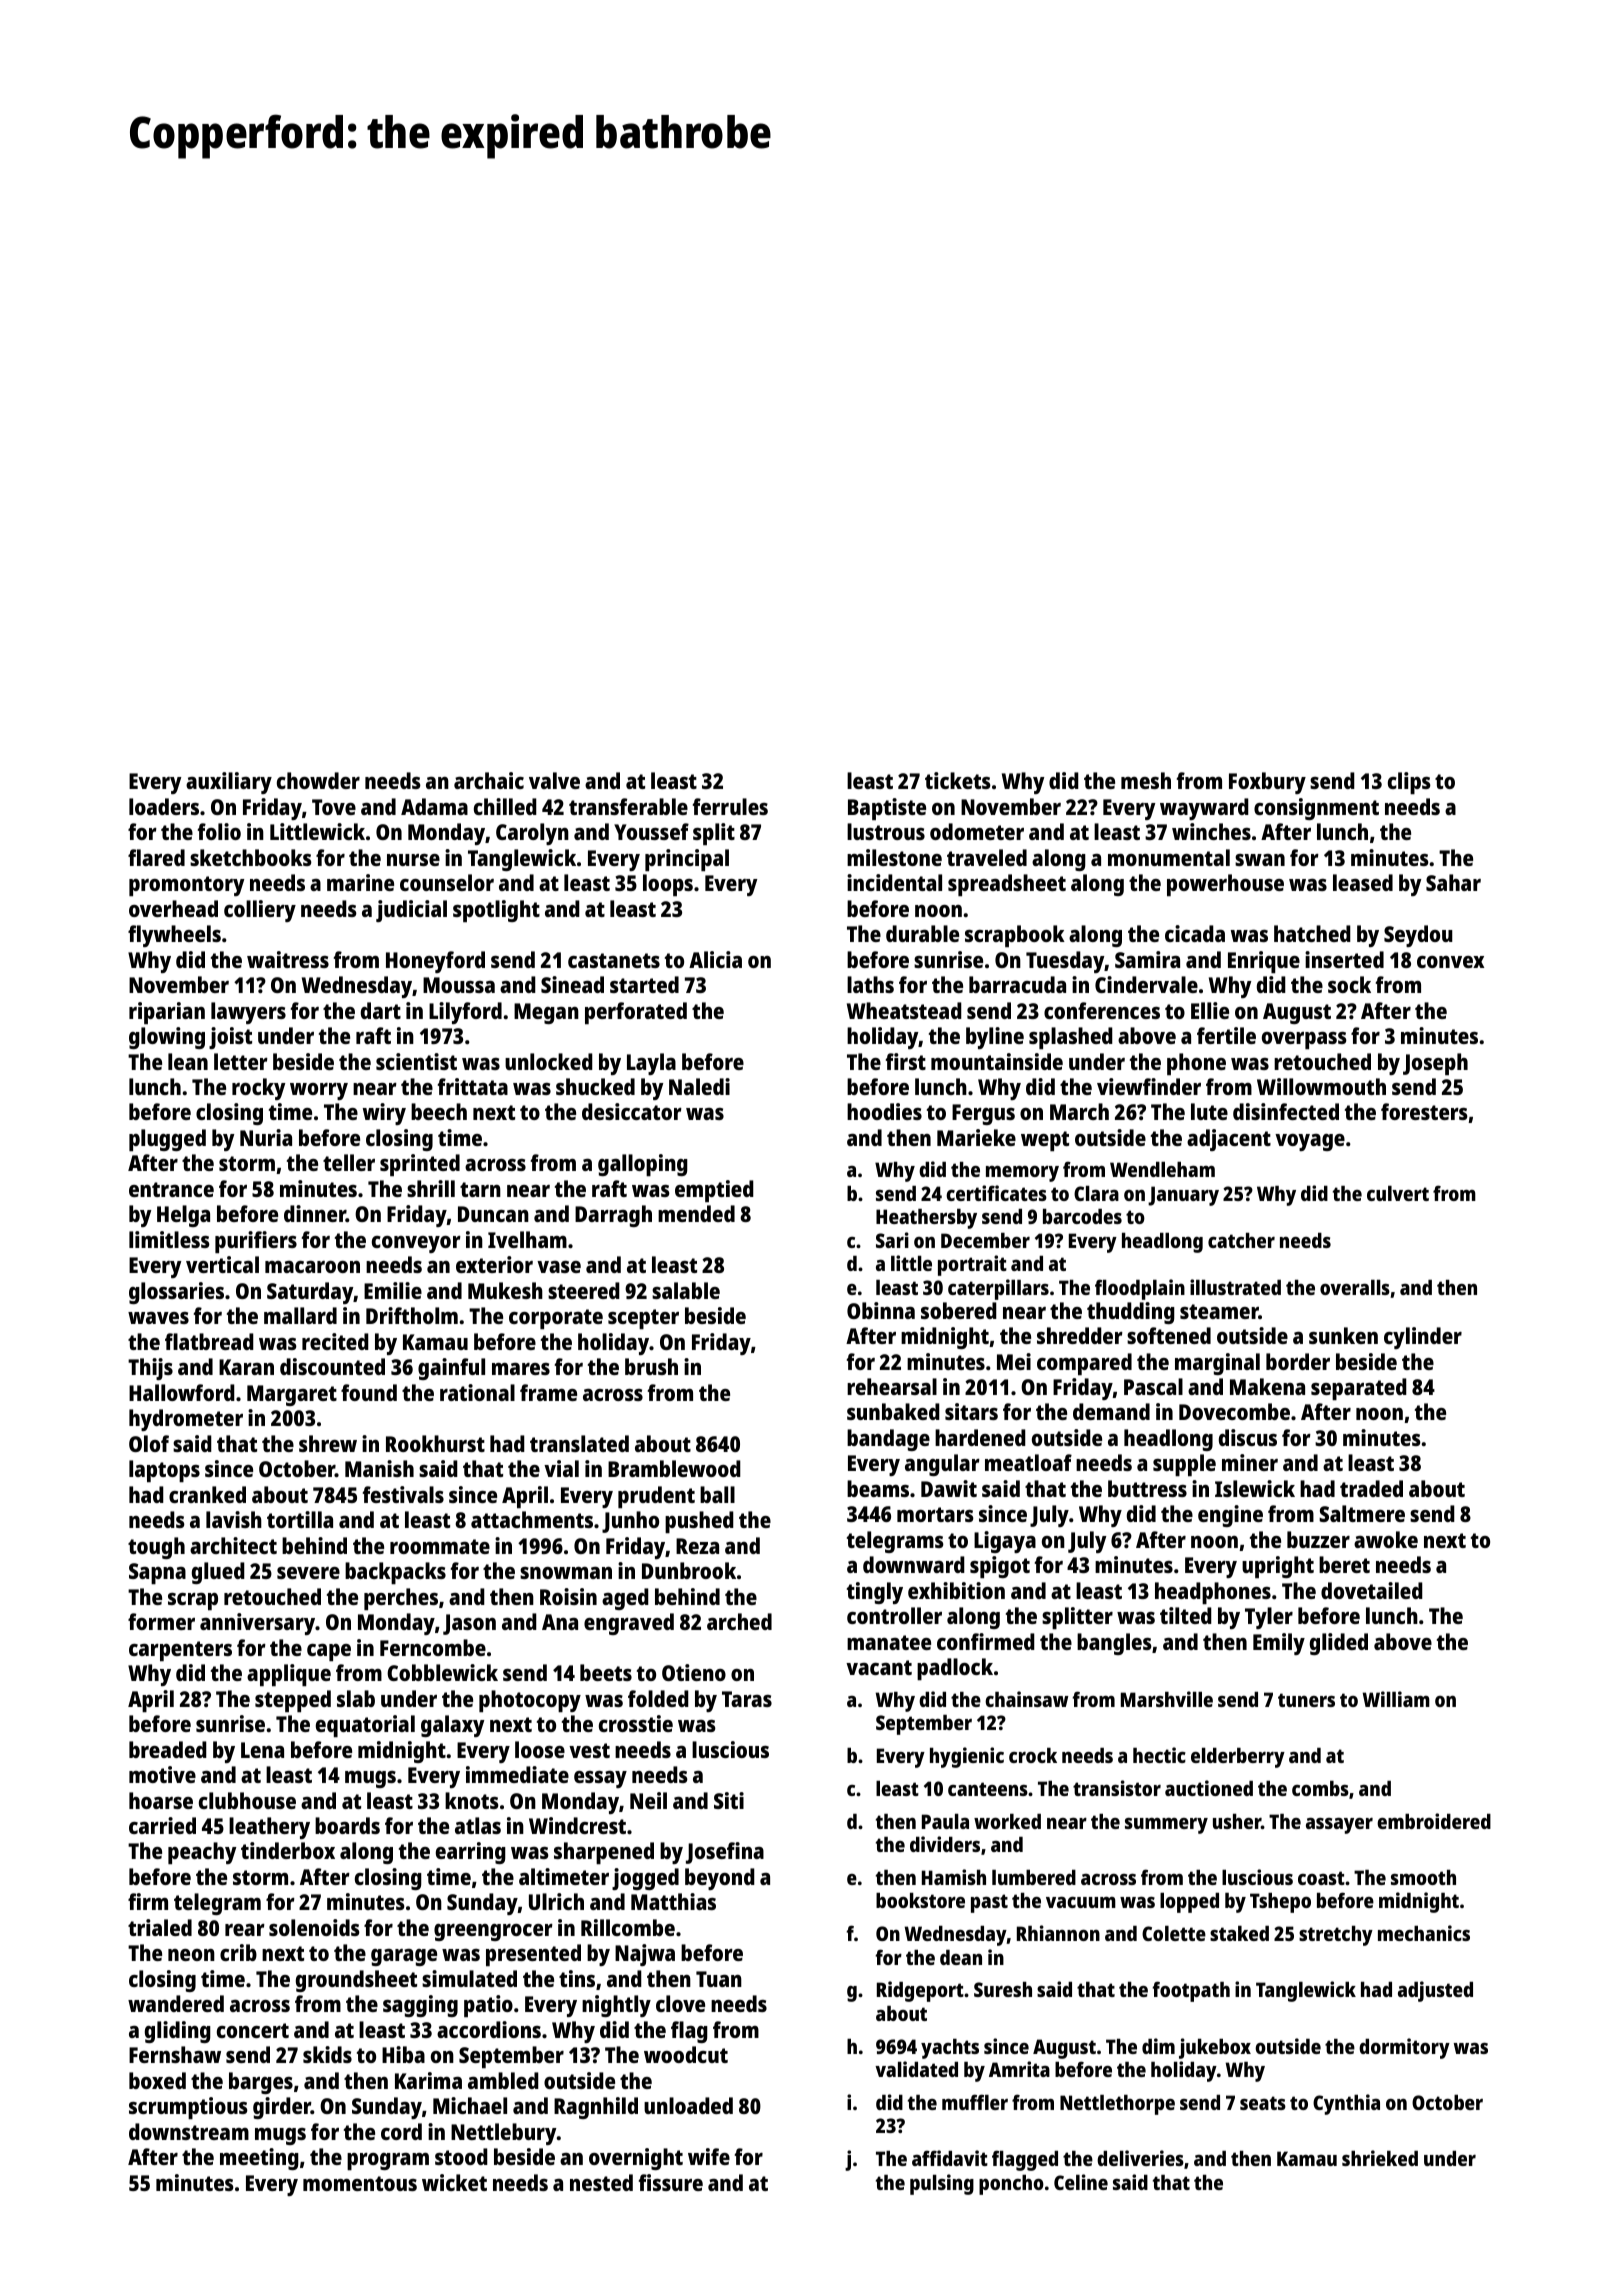 Image resolution: width=1620 pixels, height=2292 pixels. What do you see at coordinates (1250, 1462) in the screenshot?
I see `miner` at bounding box center [1250, 1462].
